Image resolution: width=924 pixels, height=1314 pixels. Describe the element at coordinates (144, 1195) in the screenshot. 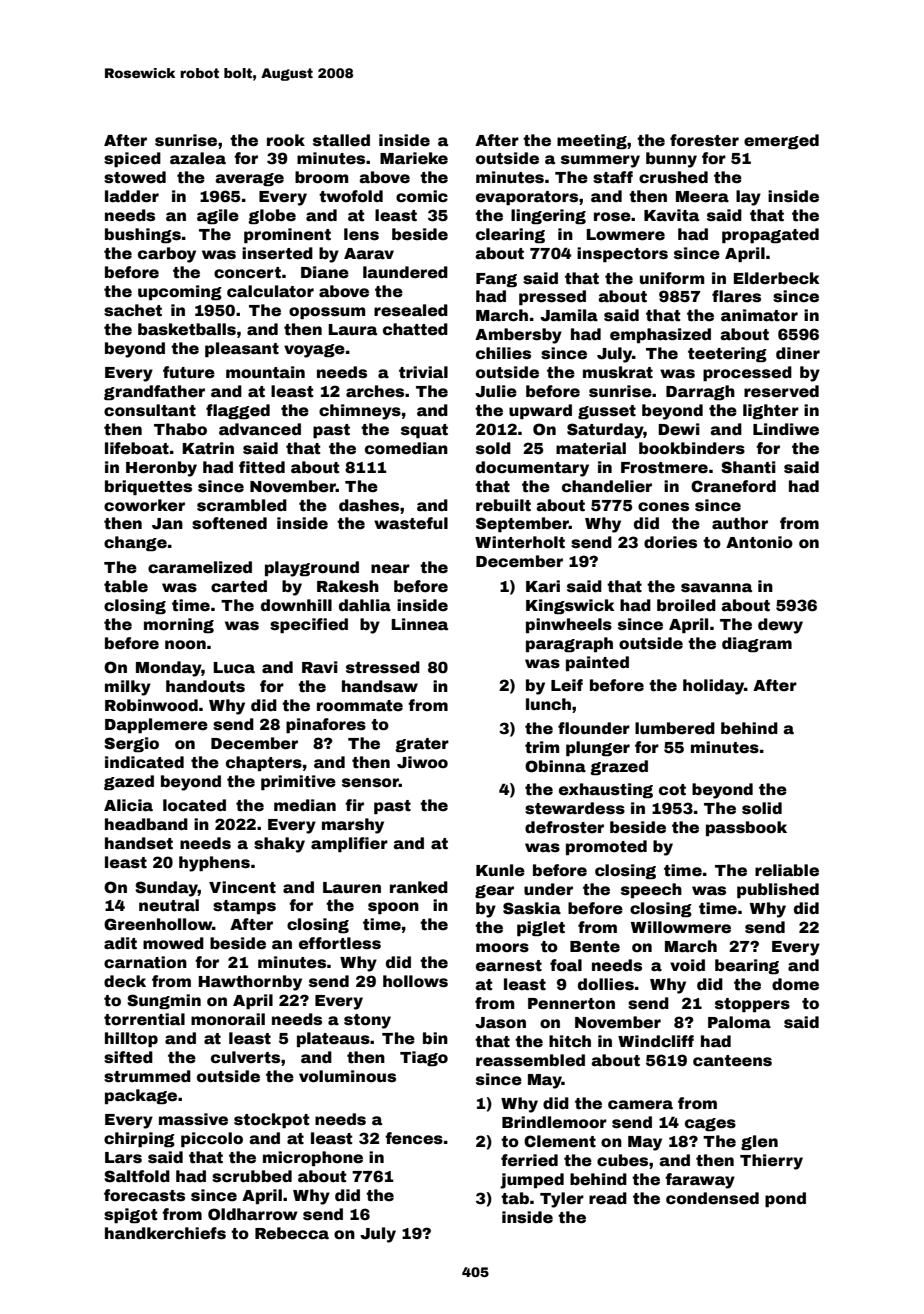

I see `forecasts` at that location.
